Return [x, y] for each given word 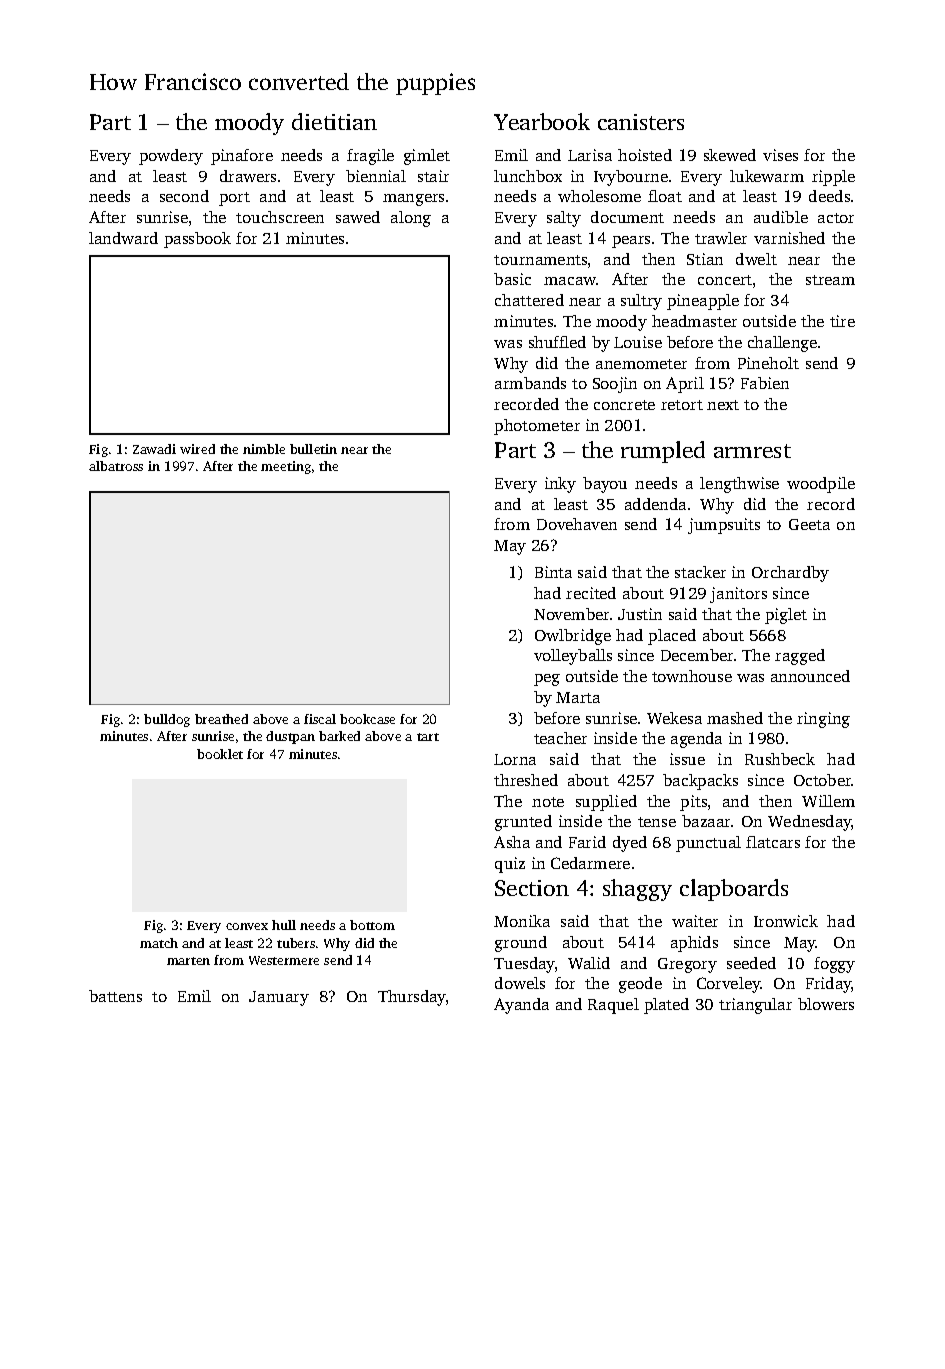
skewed [730, 155]
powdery [171, 157]
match [159, 943]
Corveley [729, 985]
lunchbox [528, 176]
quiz [510, 865]
